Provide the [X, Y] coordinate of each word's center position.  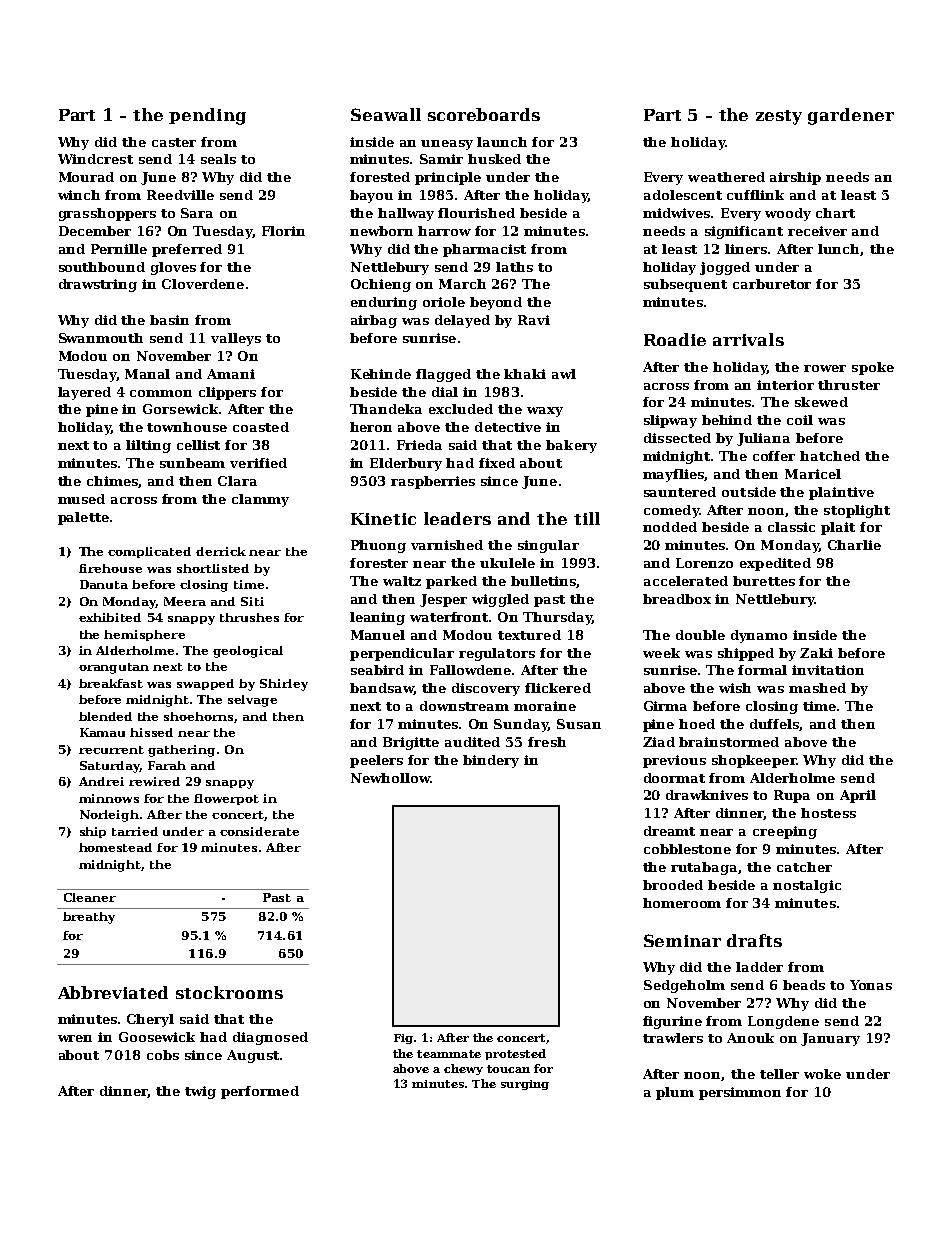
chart [835, 213]
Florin [283, 231]
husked [494, 159]
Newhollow [391, 778]
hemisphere [144, 635]
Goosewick [157, 1037]
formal [762, 670]
